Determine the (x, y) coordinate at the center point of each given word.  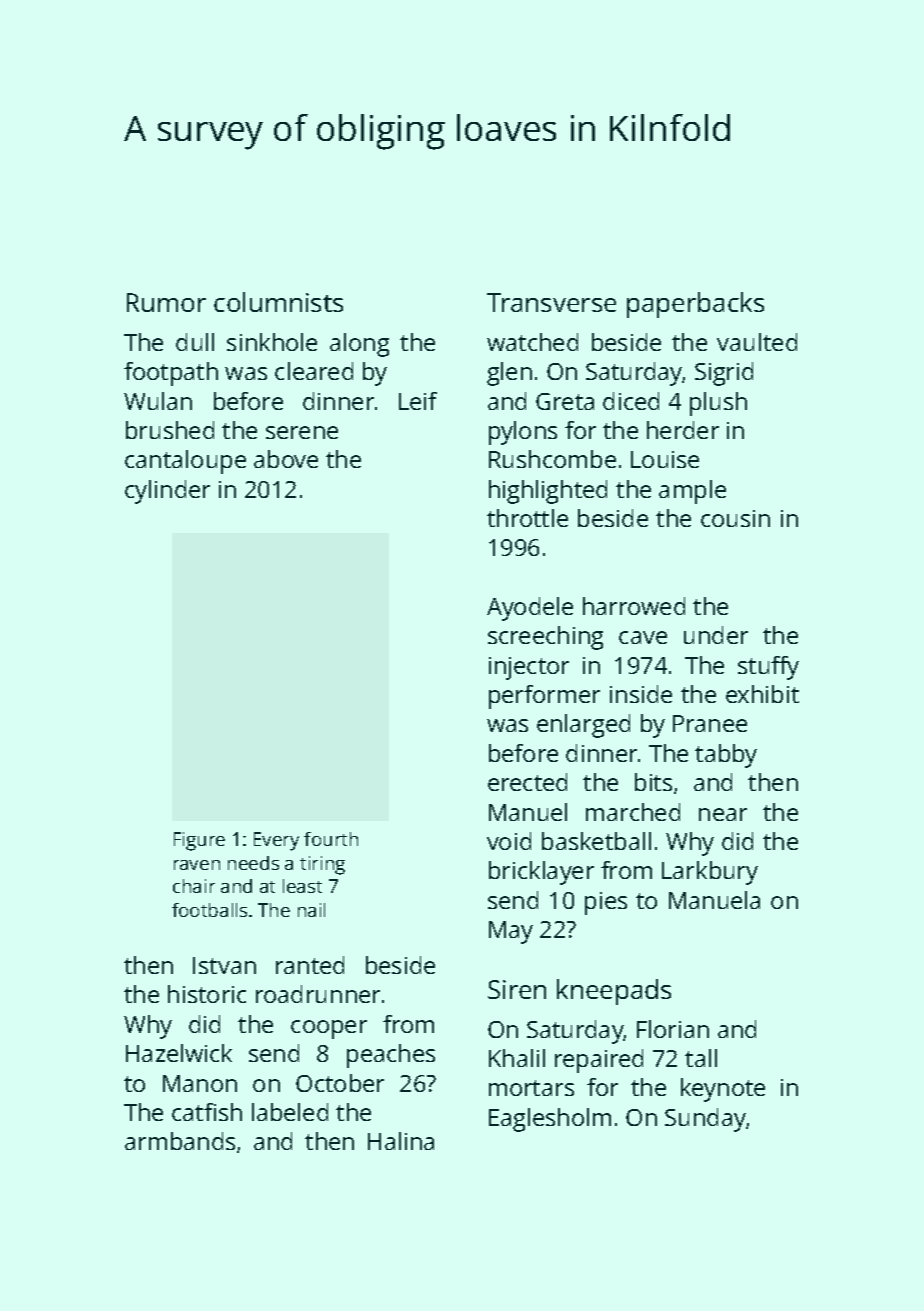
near (723, 814)
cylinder (167, 492)
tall (701, 1058)
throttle (527, 518)
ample (692, 492)
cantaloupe (185, 462)
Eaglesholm (550, 1120)
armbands (180, 1141)
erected (527, 782)
